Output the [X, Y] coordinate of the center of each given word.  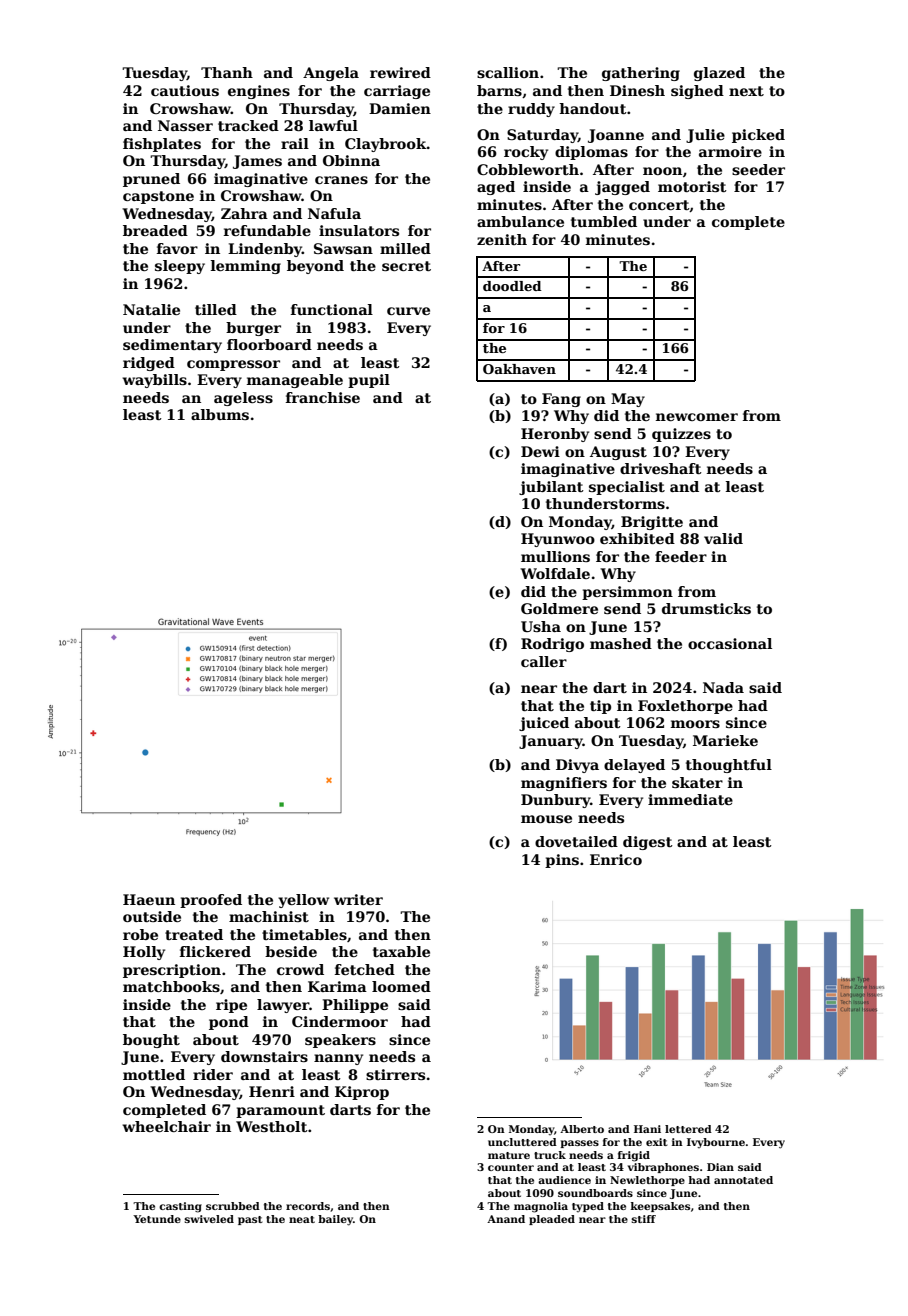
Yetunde [157, 1219]
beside [291, 951]
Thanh [227, 72]
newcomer [697, 417]
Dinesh [637, 90]
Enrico [616, 859]
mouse [546, 819]
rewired [400, 72]
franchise [323, 397]
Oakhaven [519, 369]
